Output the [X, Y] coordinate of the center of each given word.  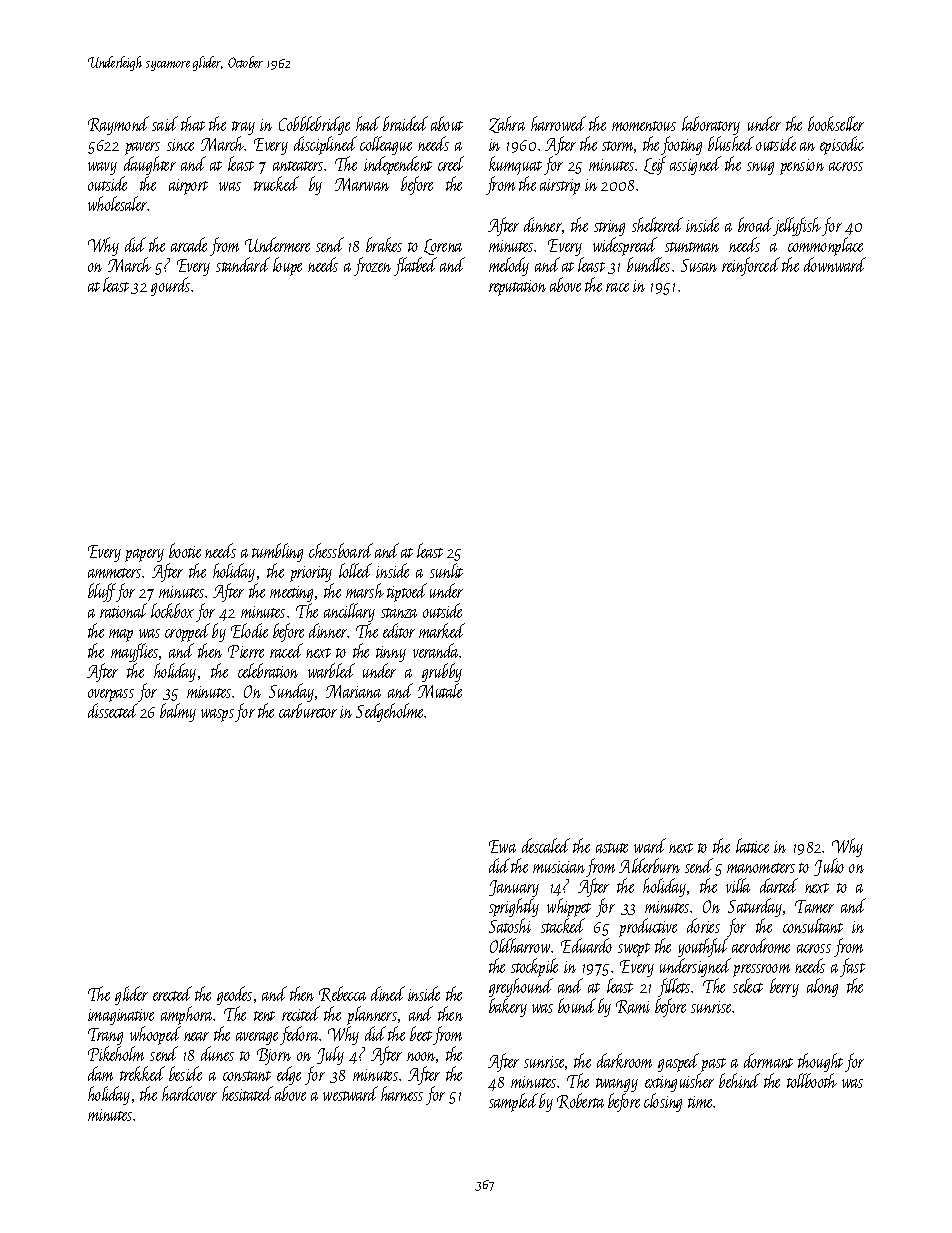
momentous [644, 126]
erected [172, 993]
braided [405, 123]
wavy [102, 168]
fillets [674, 987]
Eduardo [586, 945]
